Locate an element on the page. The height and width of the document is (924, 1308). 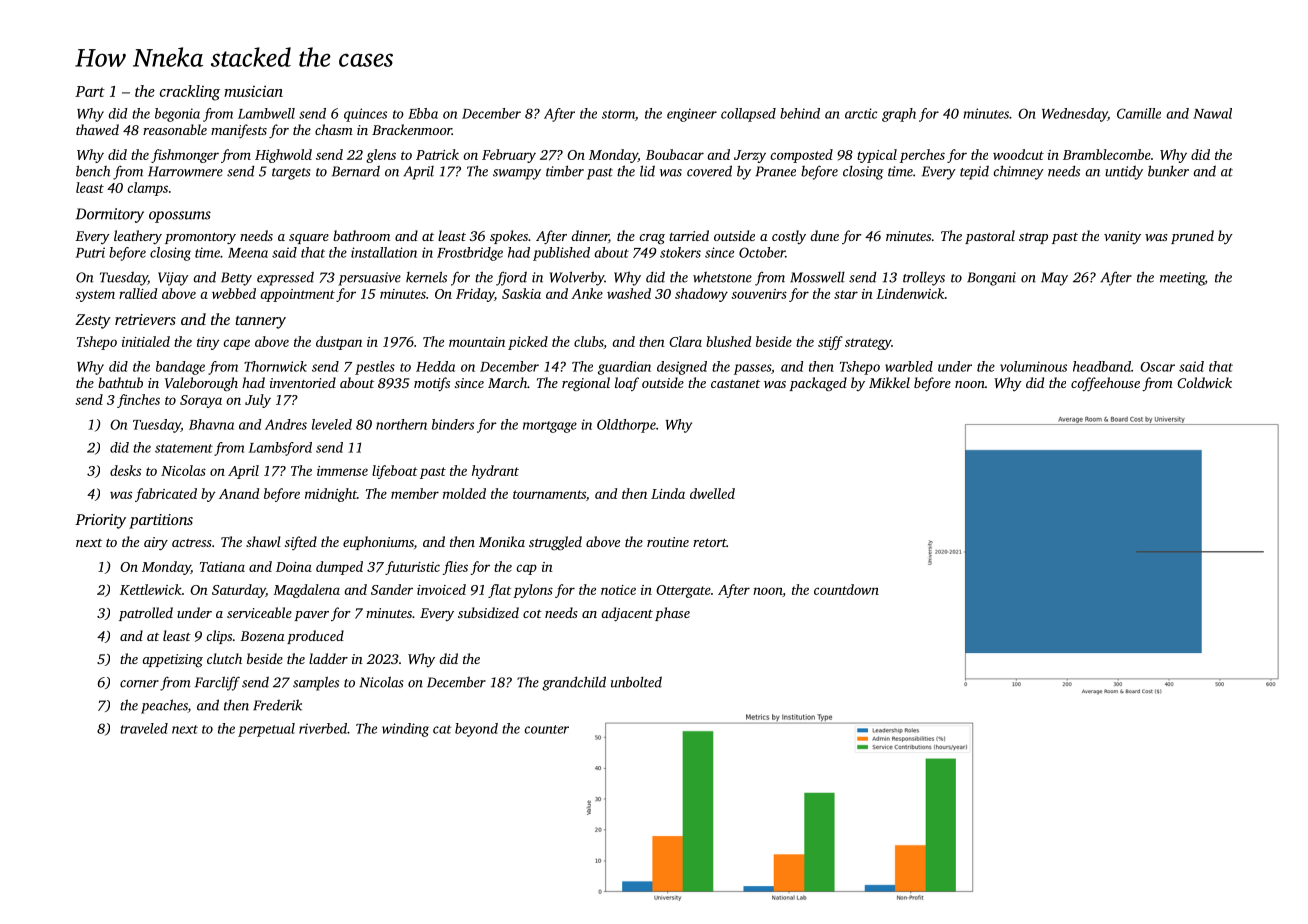
appetizing is located at coordinates (172, 660).
